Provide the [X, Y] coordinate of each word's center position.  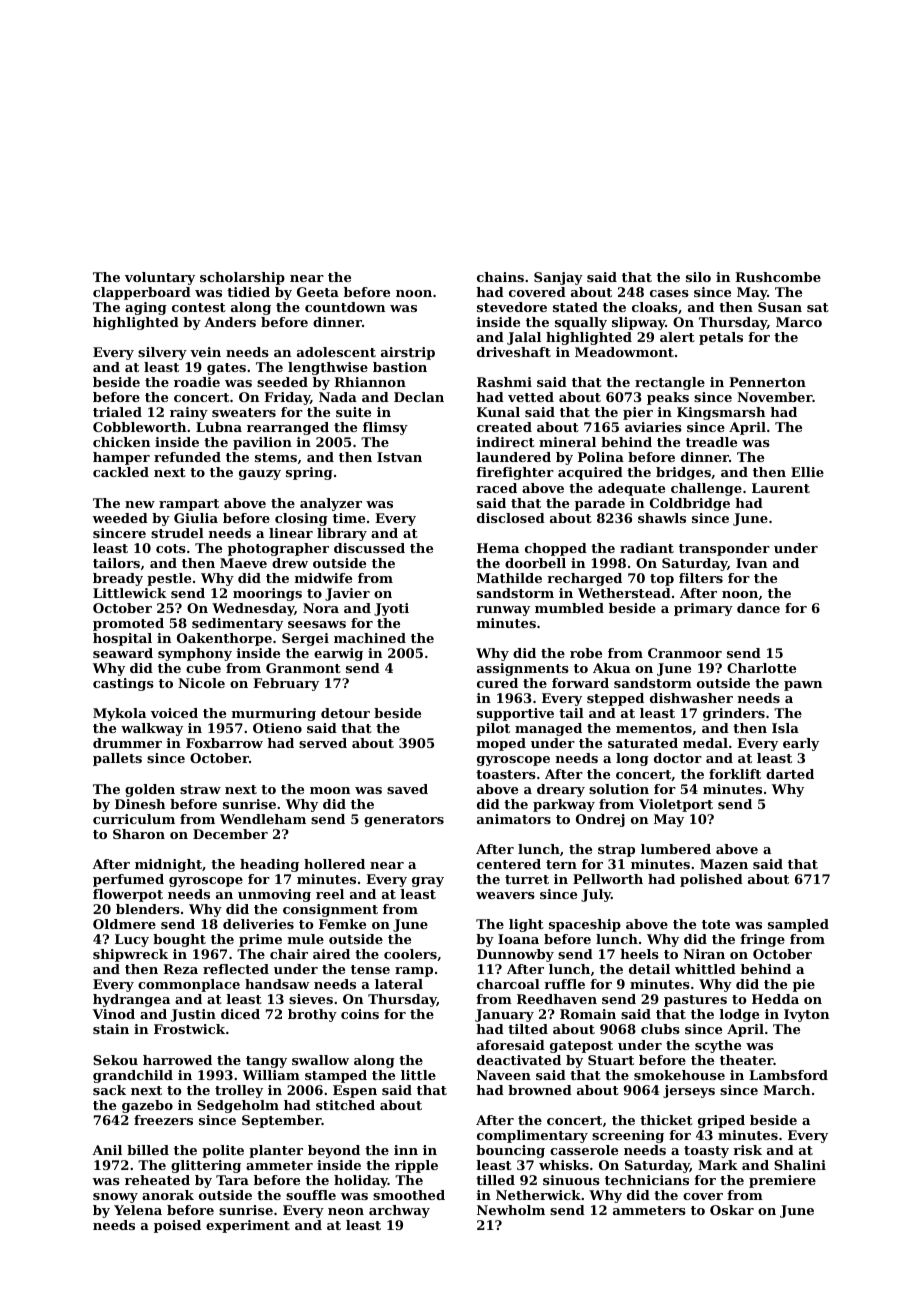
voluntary [160, 278]
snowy [115, 1198]
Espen [355, 1091]
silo [698, 277]
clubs [660, 1029]
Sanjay [558, 278]
